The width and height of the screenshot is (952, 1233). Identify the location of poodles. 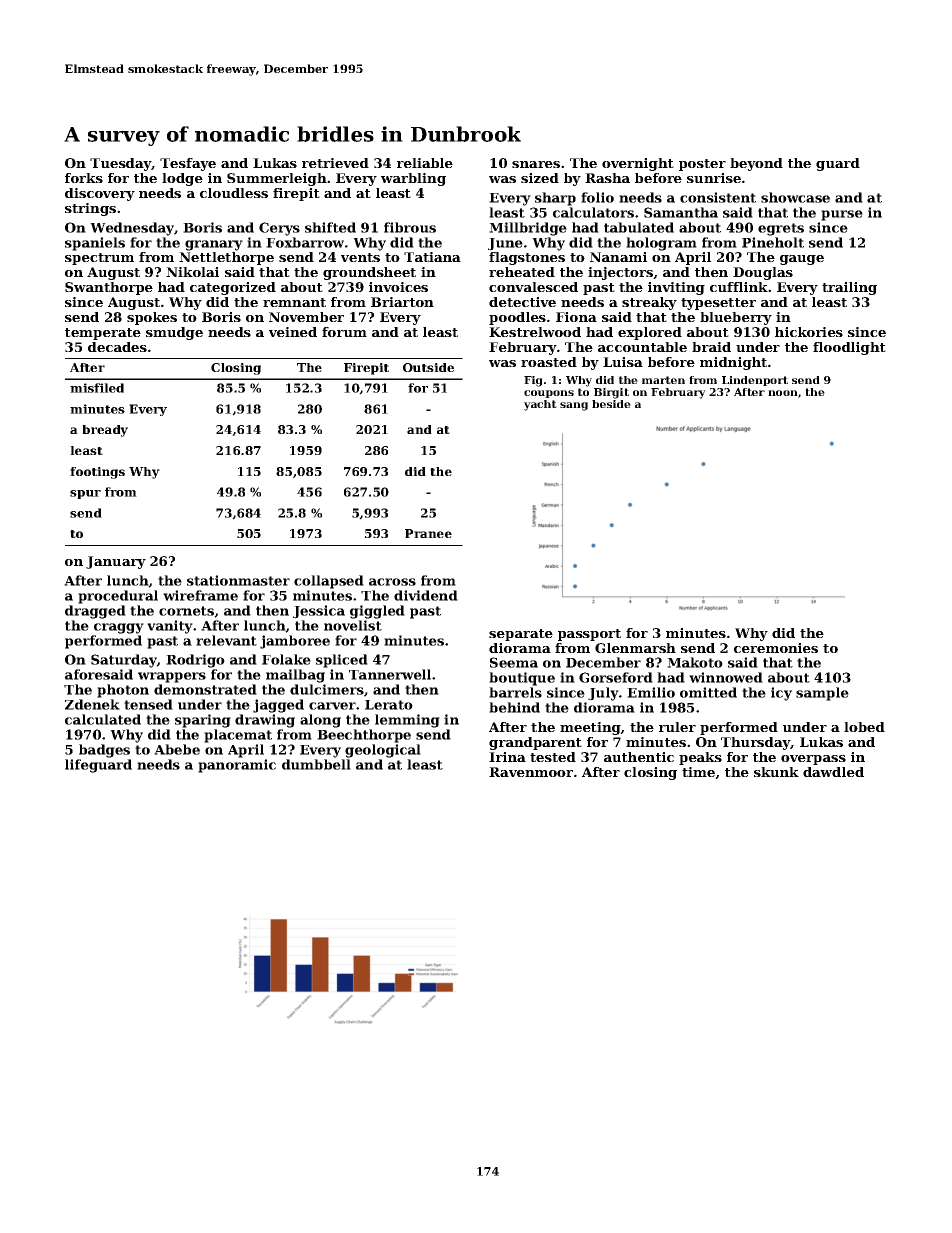
(517, 318).
